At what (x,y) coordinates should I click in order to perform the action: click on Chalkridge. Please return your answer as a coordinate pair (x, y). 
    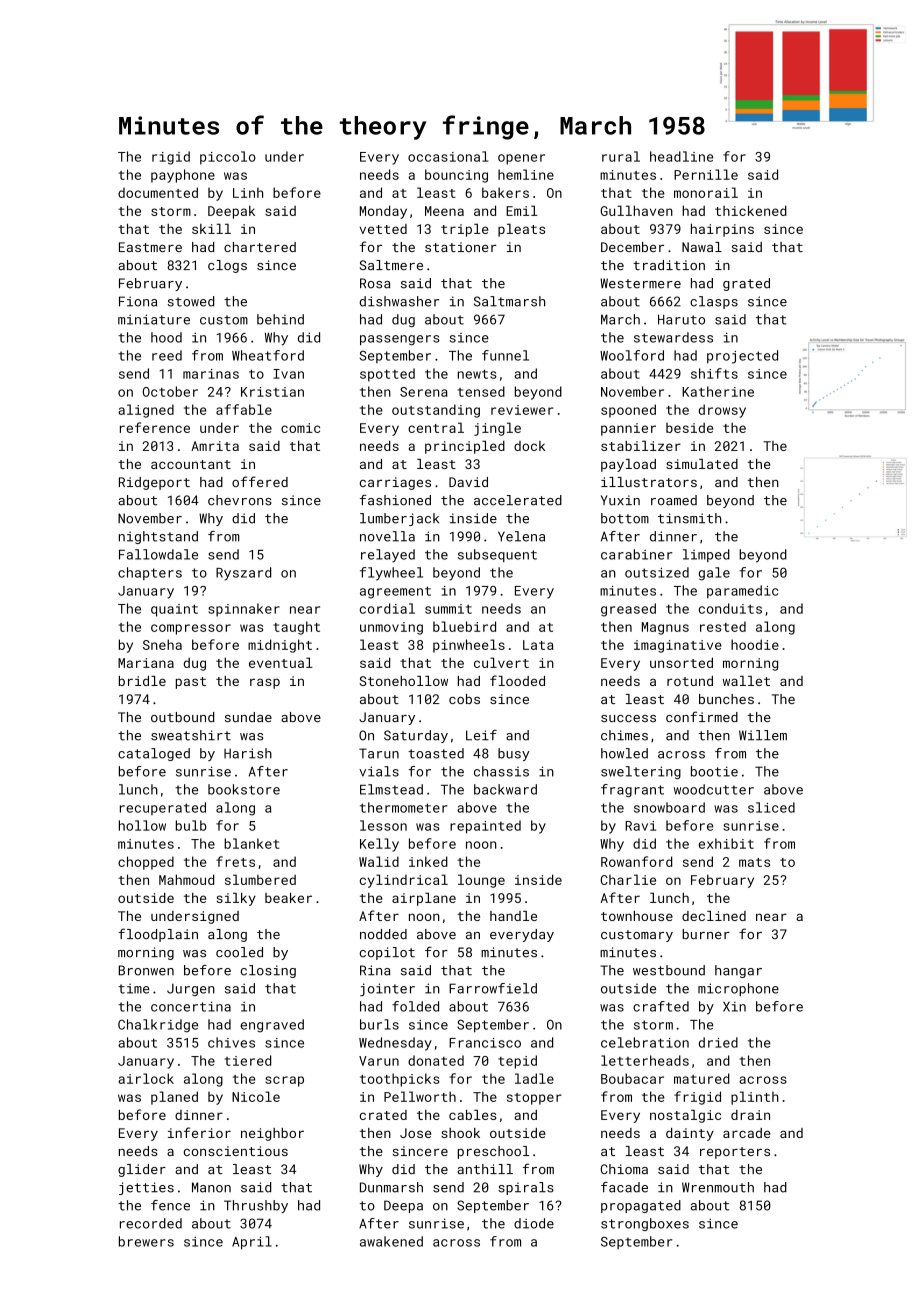
    Looking at the image, I should click on (158, 1026).
